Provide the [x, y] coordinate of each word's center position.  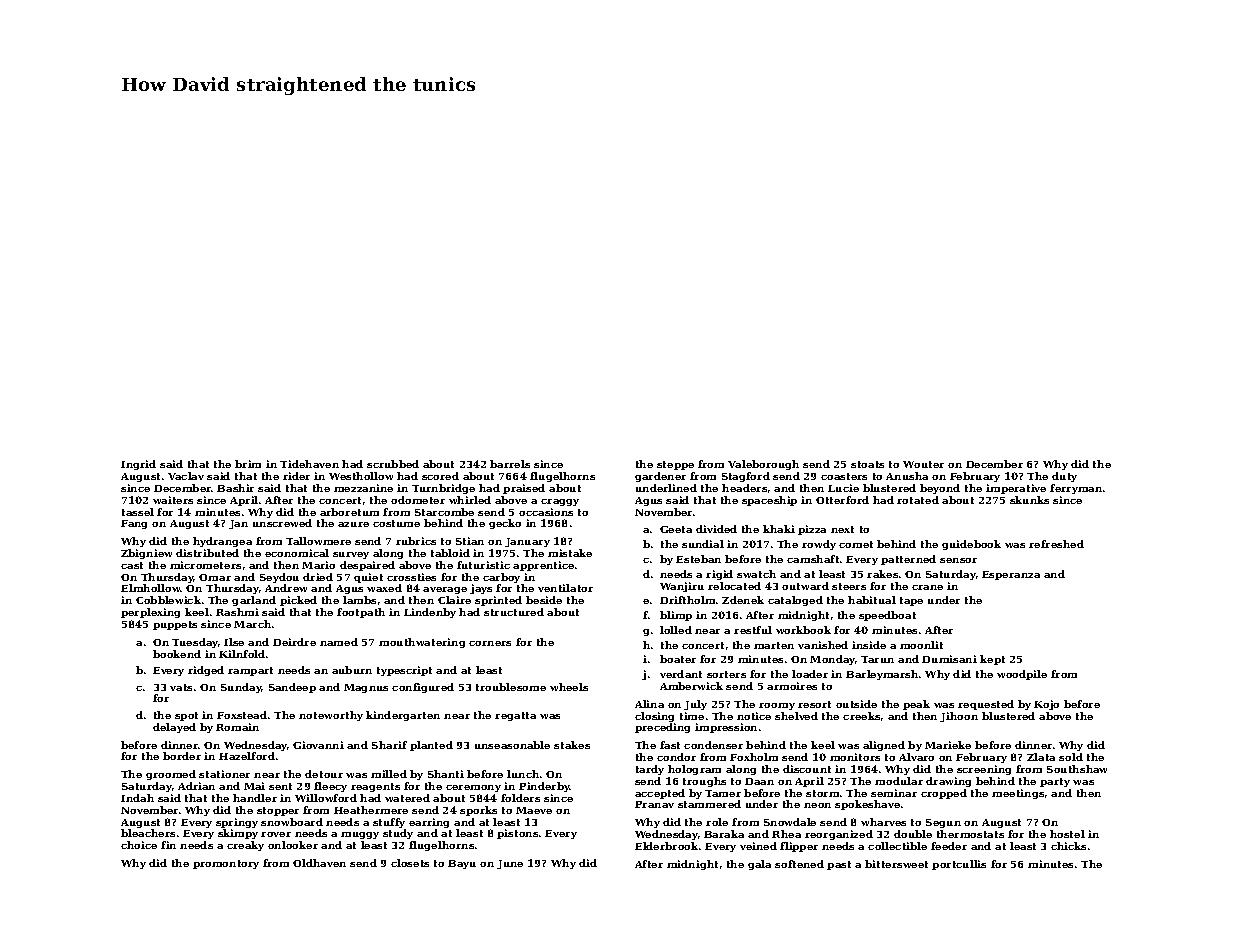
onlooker [293, 845]
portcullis [959, 865]
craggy [560, 502]
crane [927, 587]
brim [248, 464]
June [510, 864]
